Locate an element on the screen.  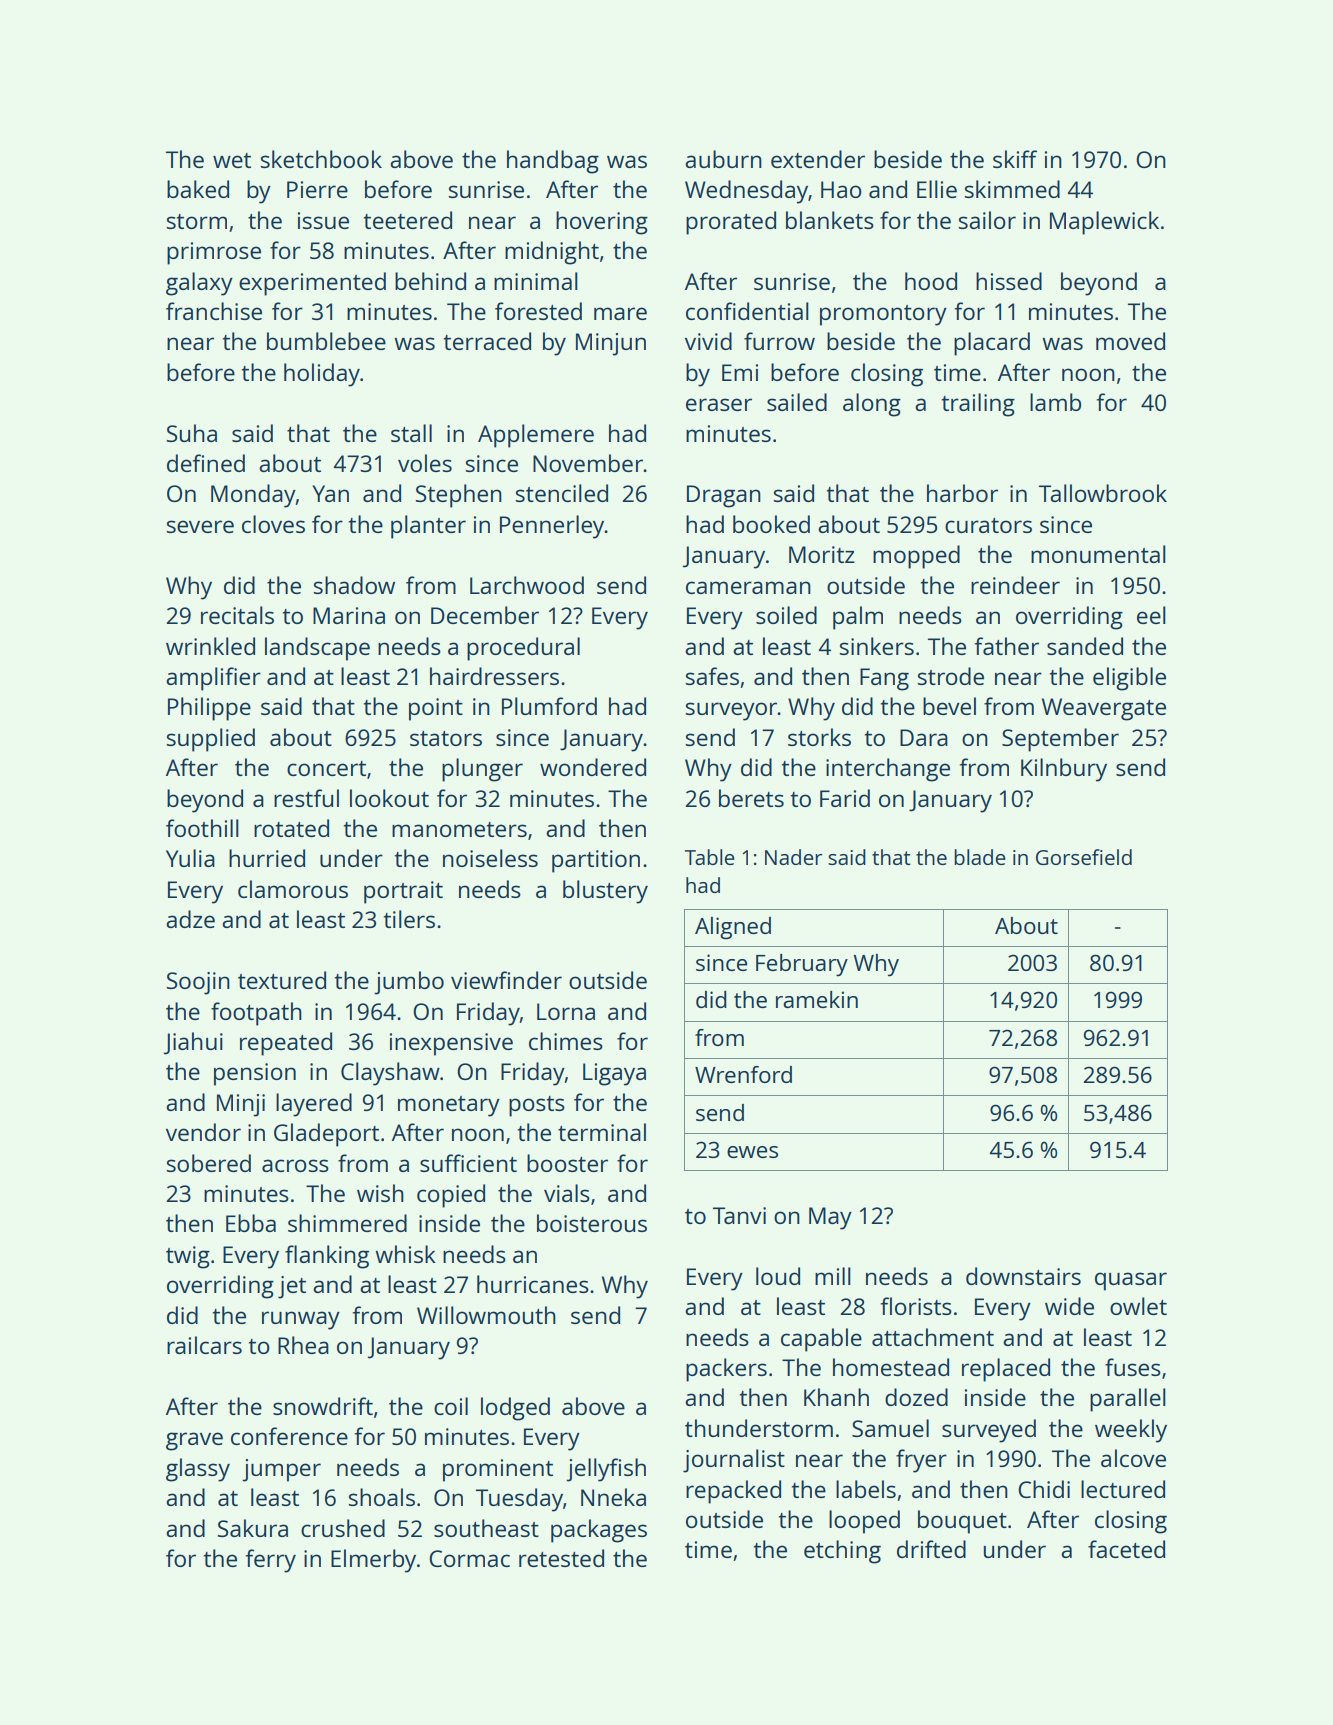
downstairs is located at coordinates (1023, 1276).
